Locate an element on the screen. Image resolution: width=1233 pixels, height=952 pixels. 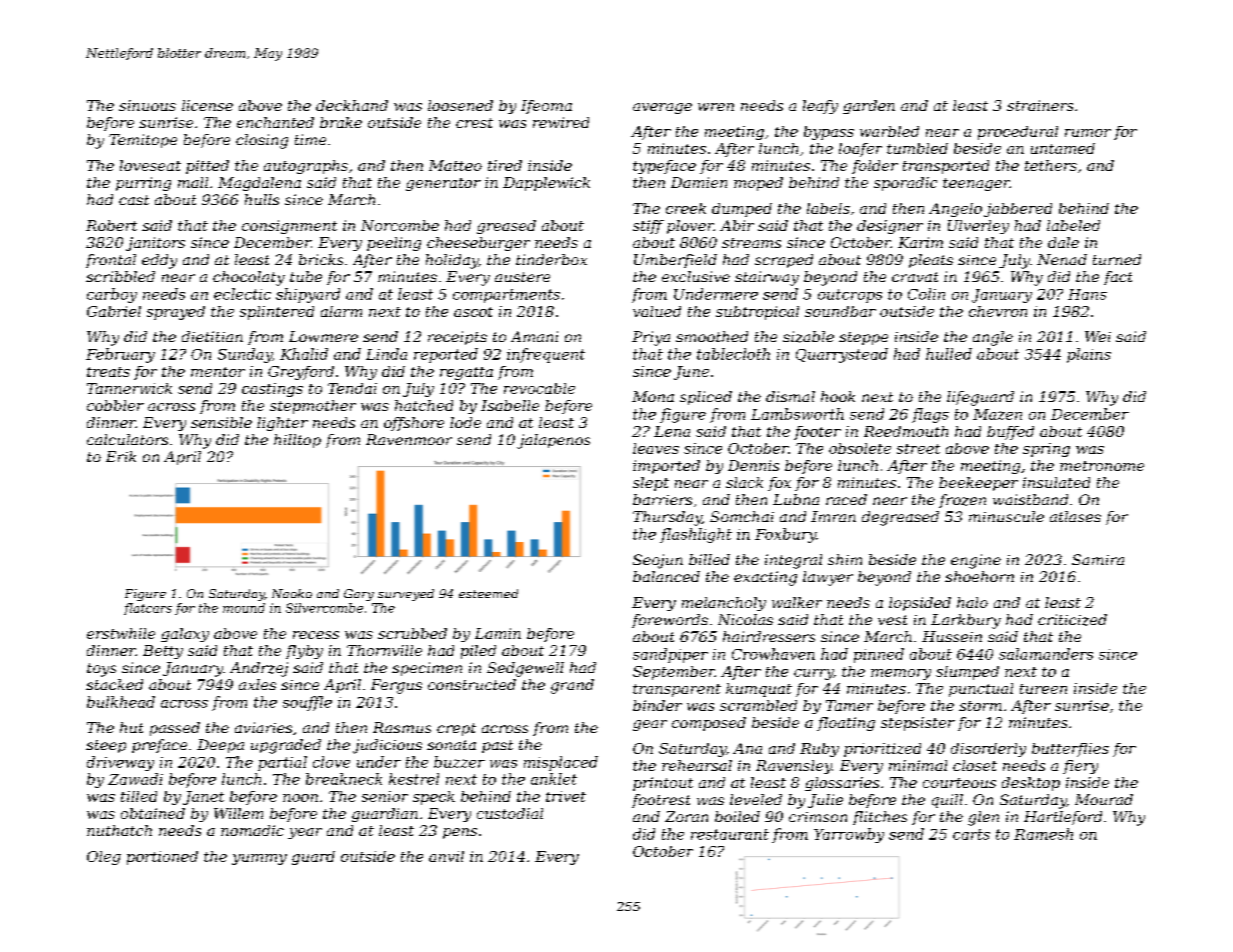
insulated is located at coordinates (1056, 482).
